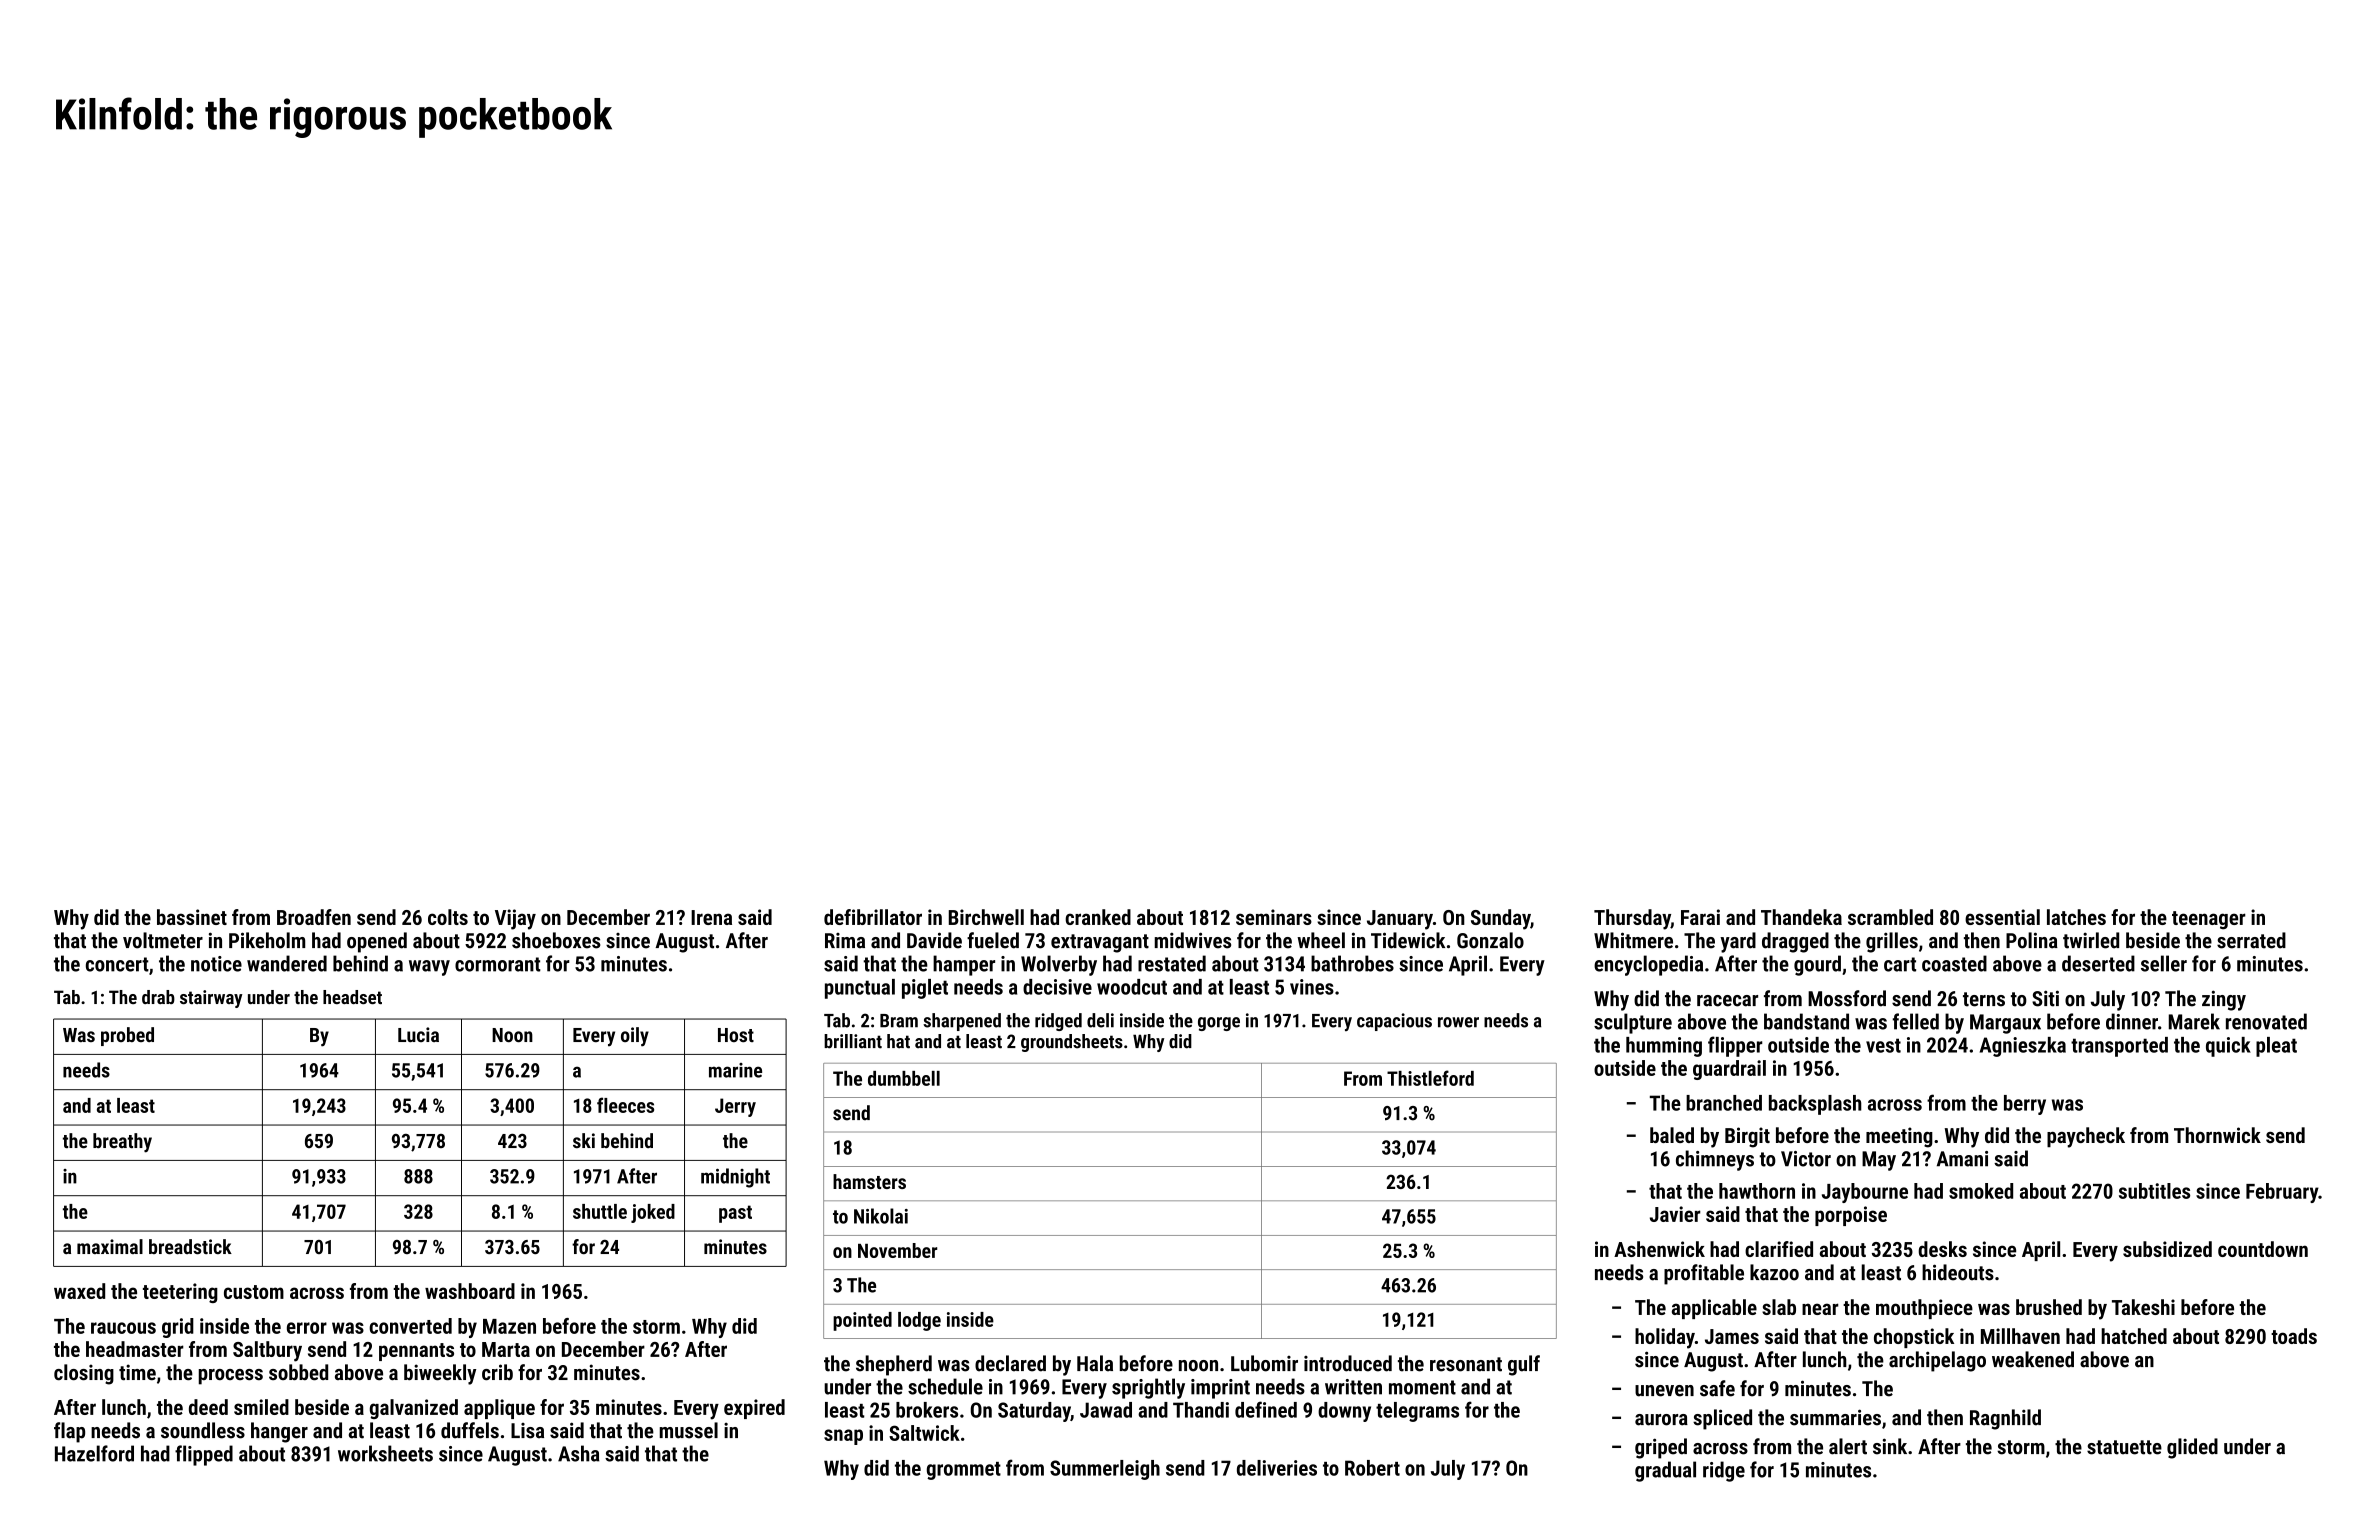 The height and width of the screenshot is (1540, 2380). I want to click on Lucia, so click(418, 1034).
